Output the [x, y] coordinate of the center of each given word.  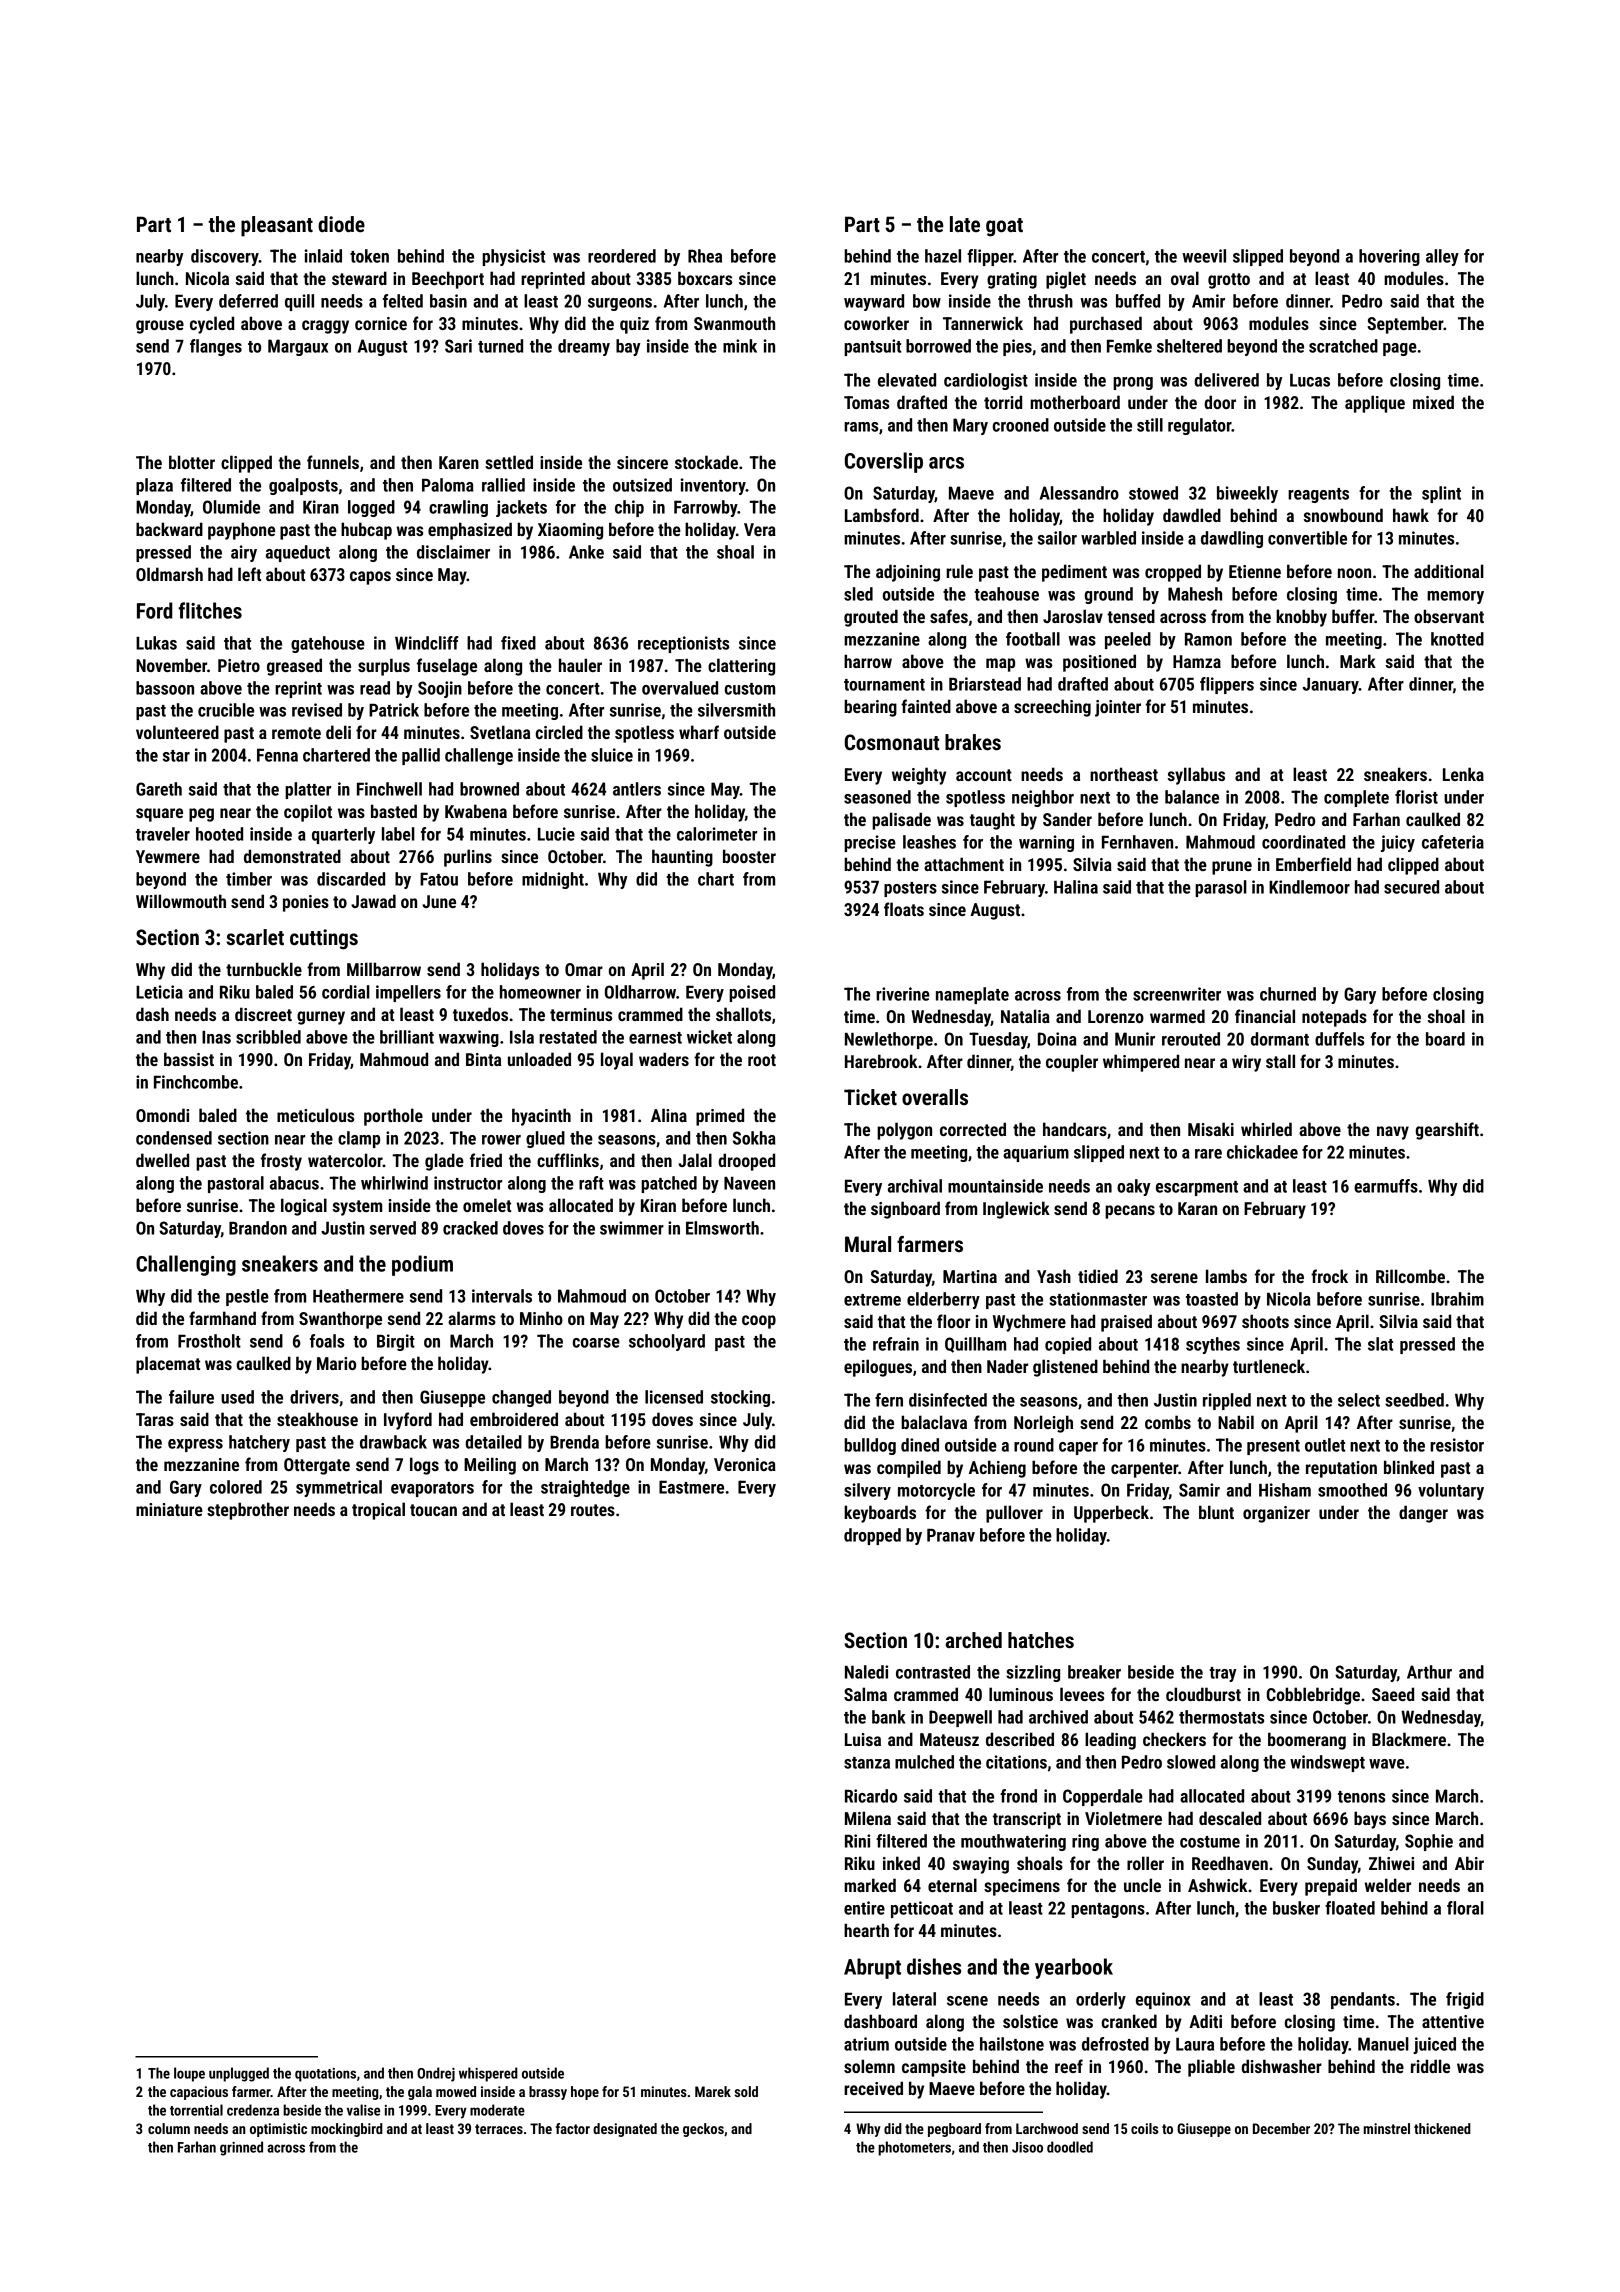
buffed [1138, 301]
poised [752, 993]
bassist [189, 1059]
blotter [192, 462]
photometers [914, 2148]
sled [858, 594]
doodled [1070, 2147]
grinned [241, 2148]
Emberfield [1313, 864]
